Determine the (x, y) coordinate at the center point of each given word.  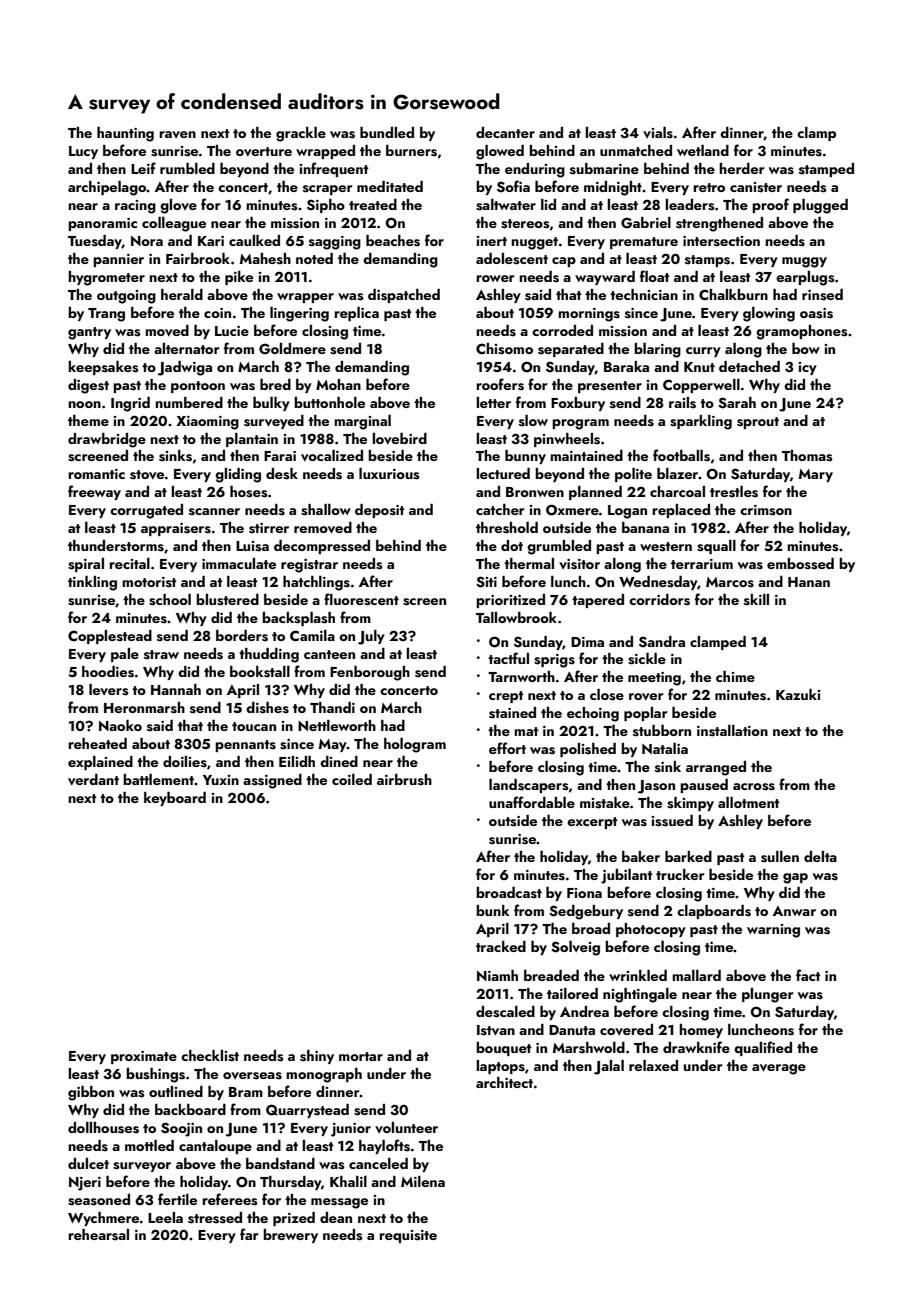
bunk (493, 910)
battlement (158, 779)
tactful (508, 658)
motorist (149, 582)
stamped (826, 170)
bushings (155, 1075)
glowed (500, 152)
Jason (656, 787)
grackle (301, 134)
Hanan (809, 582)
